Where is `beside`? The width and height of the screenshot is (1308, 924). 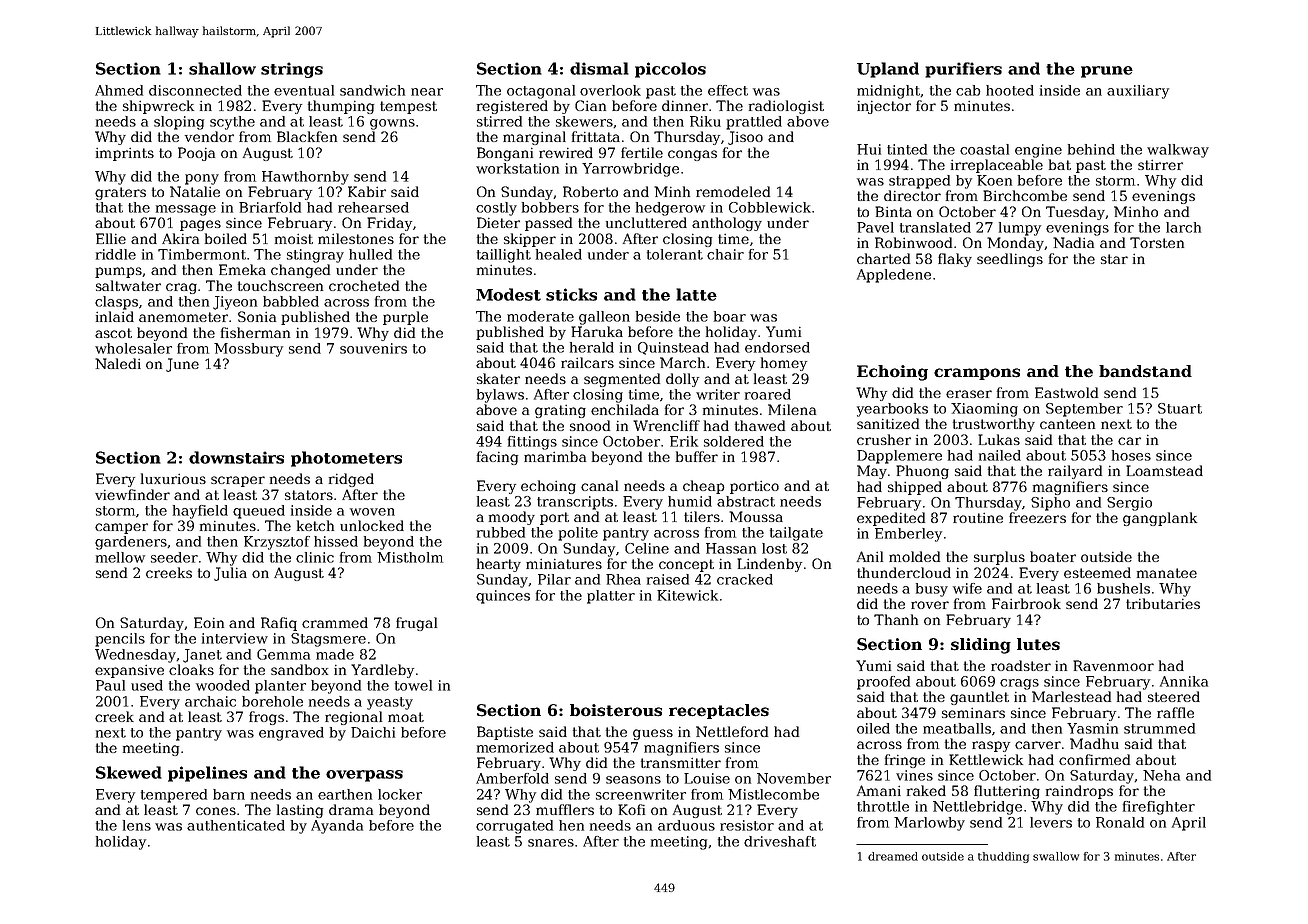 beside is located at coordinates (658, 316).
